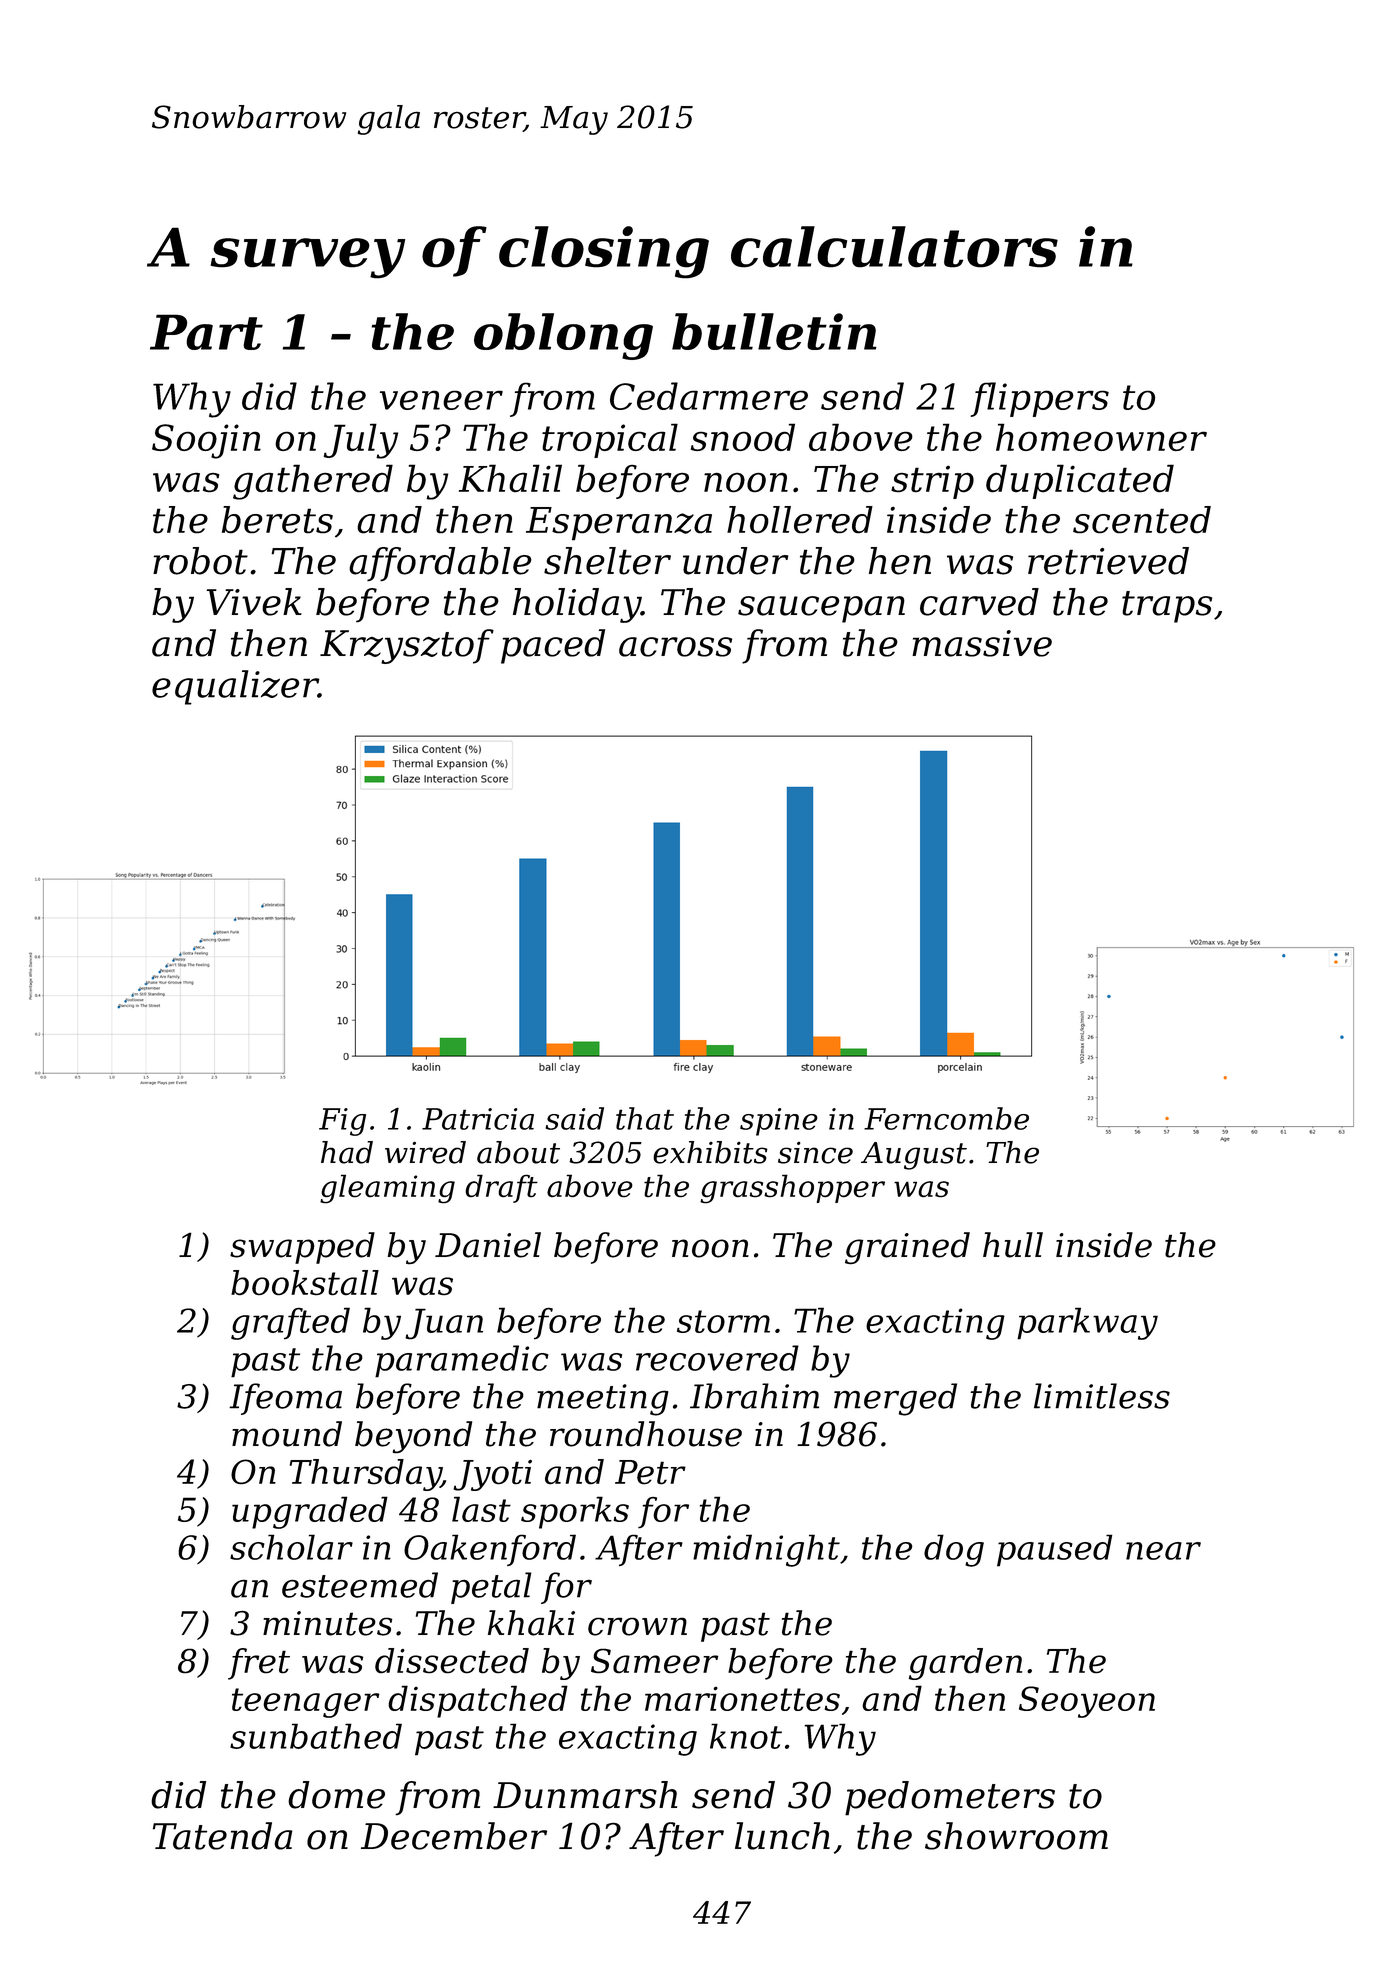 The width and height of the screenshot is (1386, 1969). What do you see at coordinates (645, 1118) in the screenshot?
I see `that` at bounding box center [645, 1118].
